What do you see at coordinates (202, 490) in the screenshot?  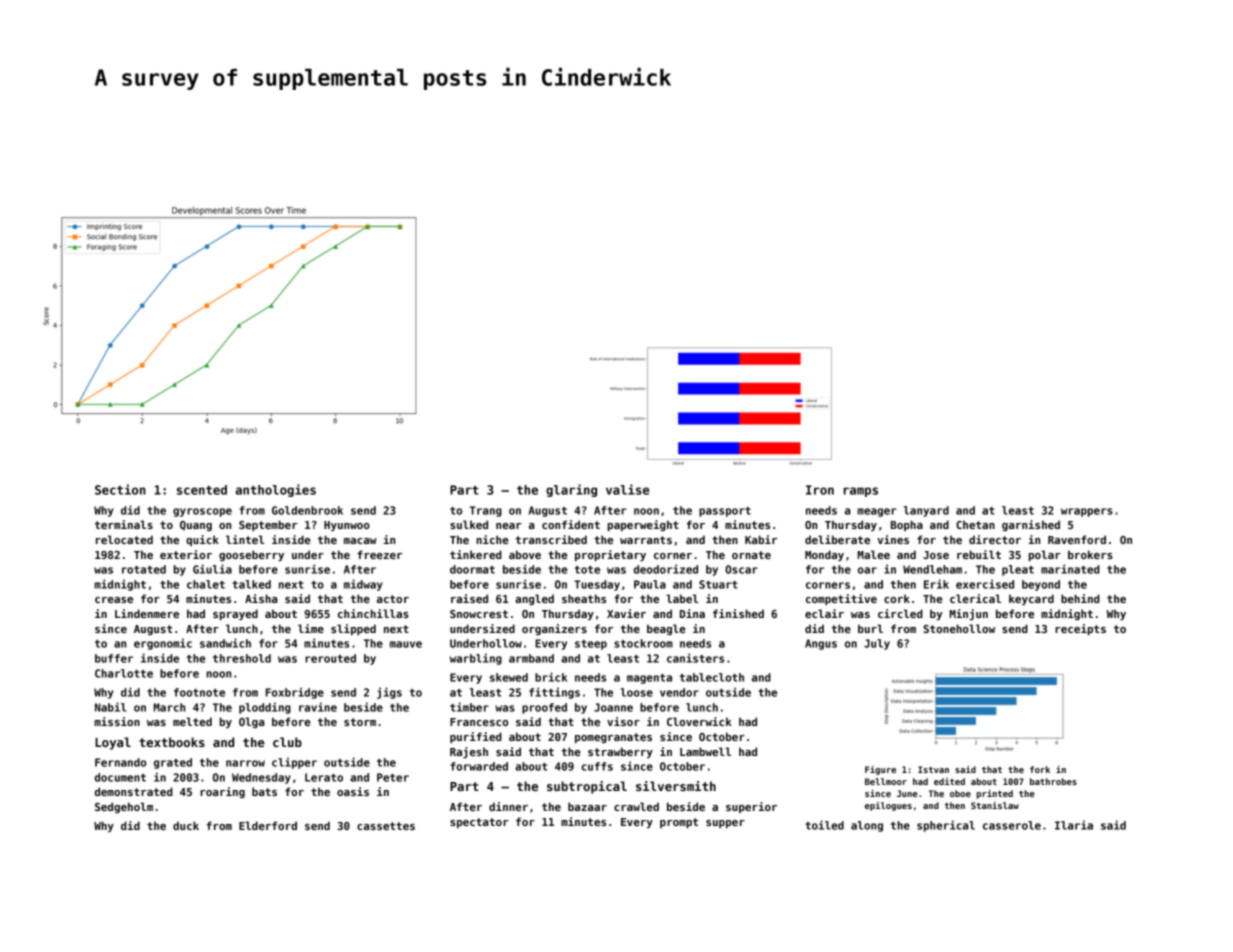 I see `scented` at bounding box center [202, 490].
